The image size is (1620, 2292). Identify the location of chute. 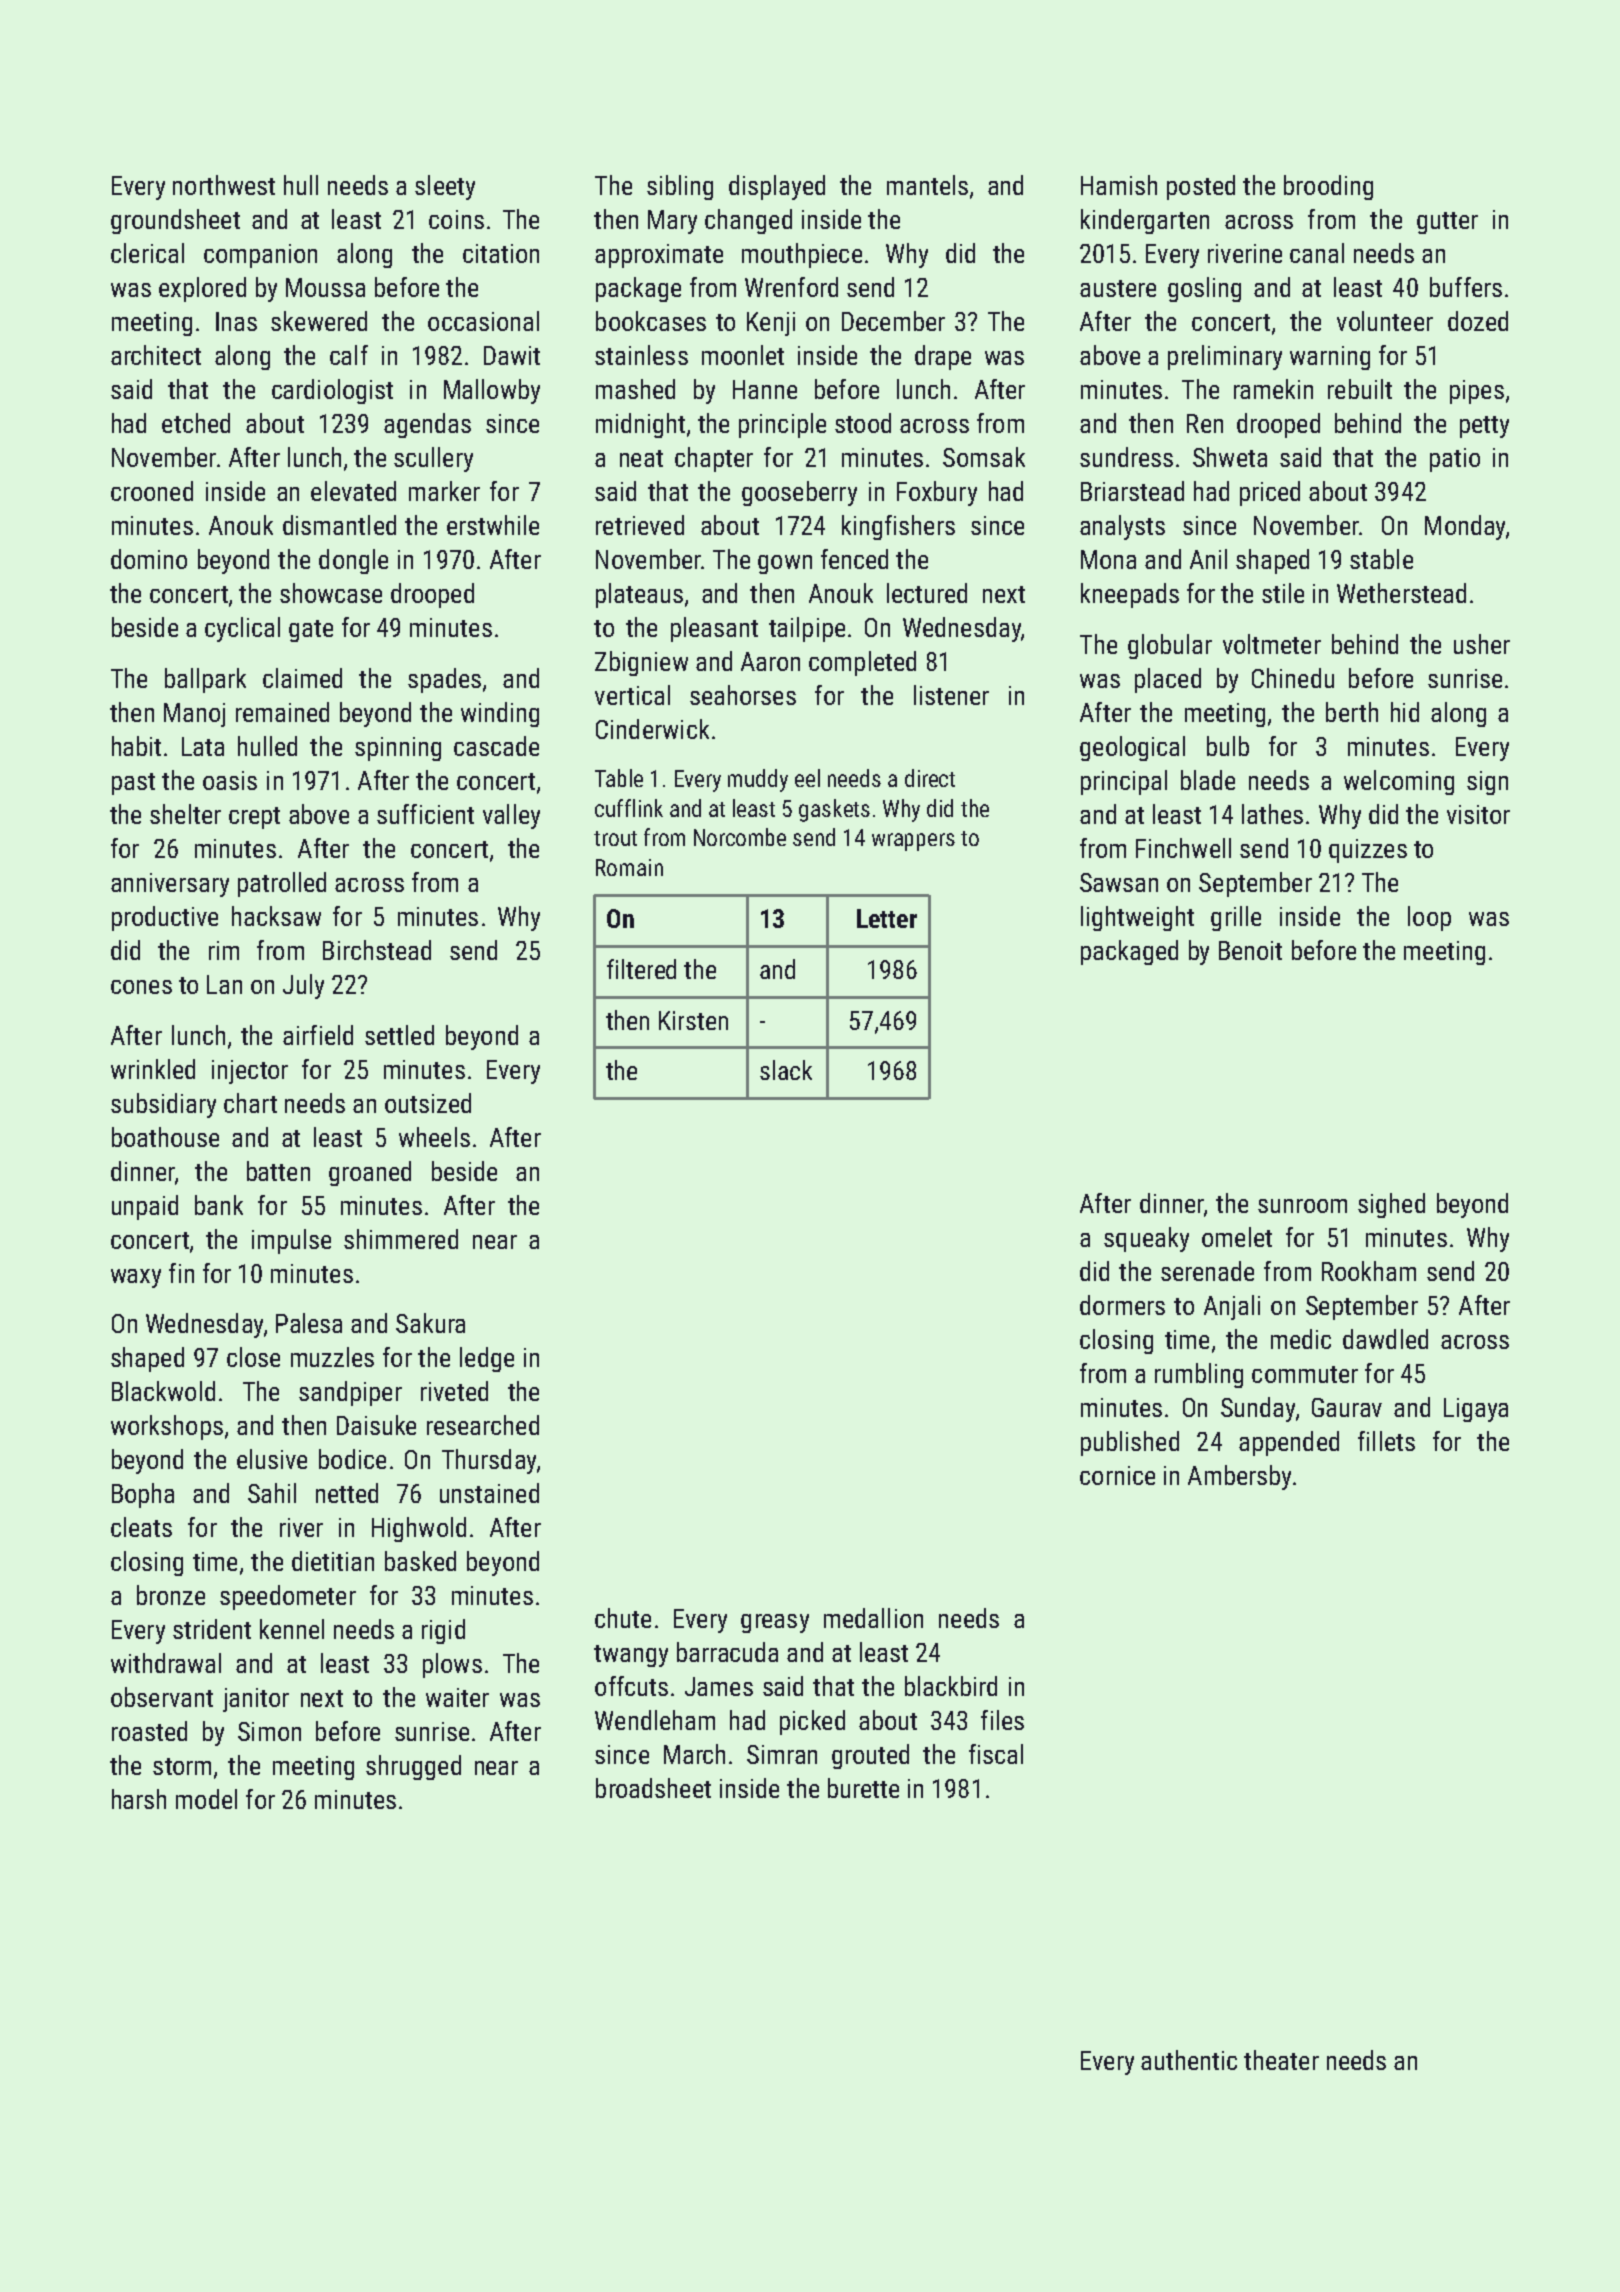
(623, 1618).
